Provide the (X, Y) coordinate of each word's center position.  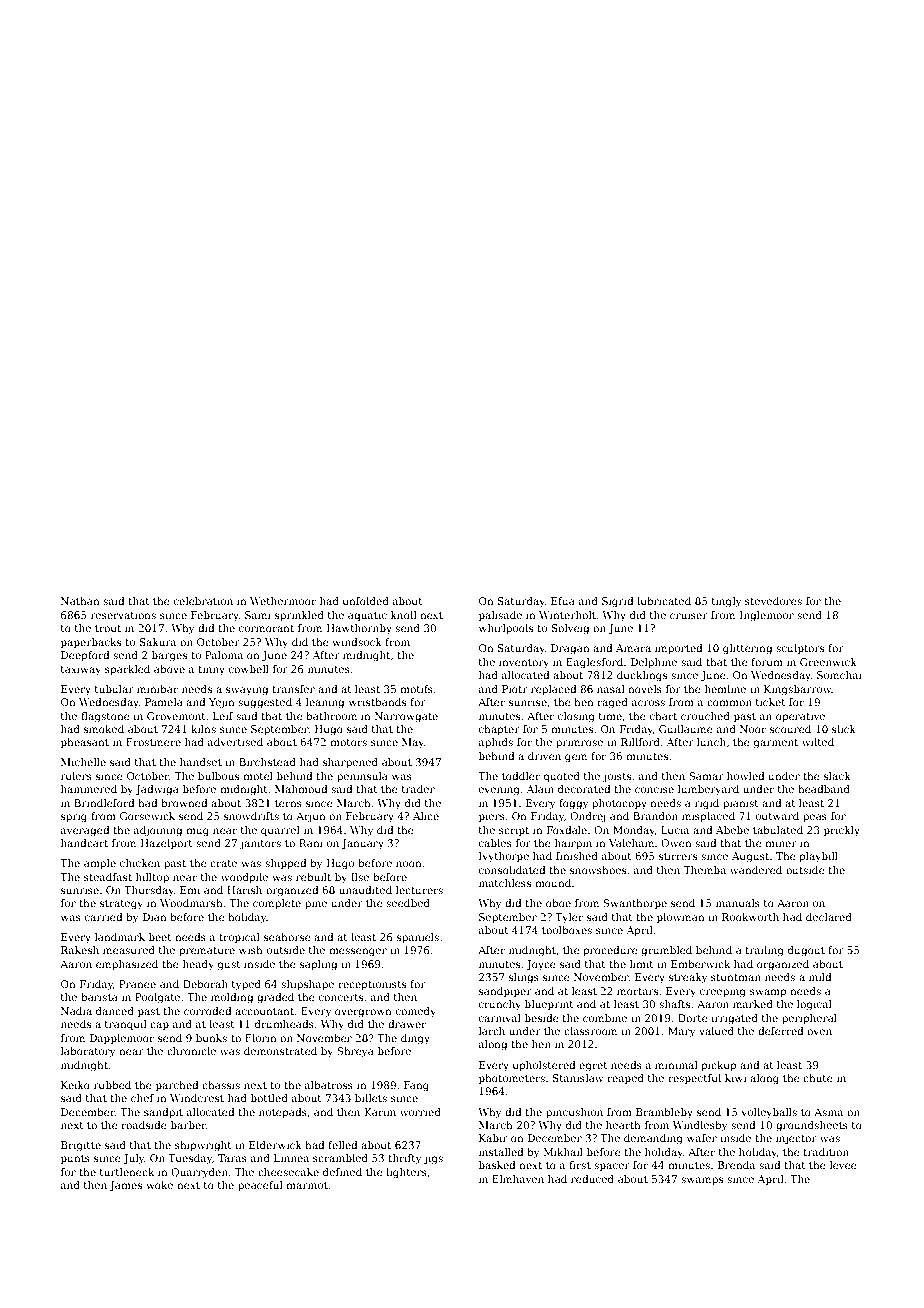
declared (829, 917)
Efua (563, 601)
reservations (123, 615)
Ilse (360, 877)
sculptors (800, 649)
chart (663, 716)
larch (492, 1031)
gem (576, 758)
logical (814, 1005)
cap (159, 1026)
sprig (74, 817)
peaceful (260, 1186)
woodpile (244, 878)
